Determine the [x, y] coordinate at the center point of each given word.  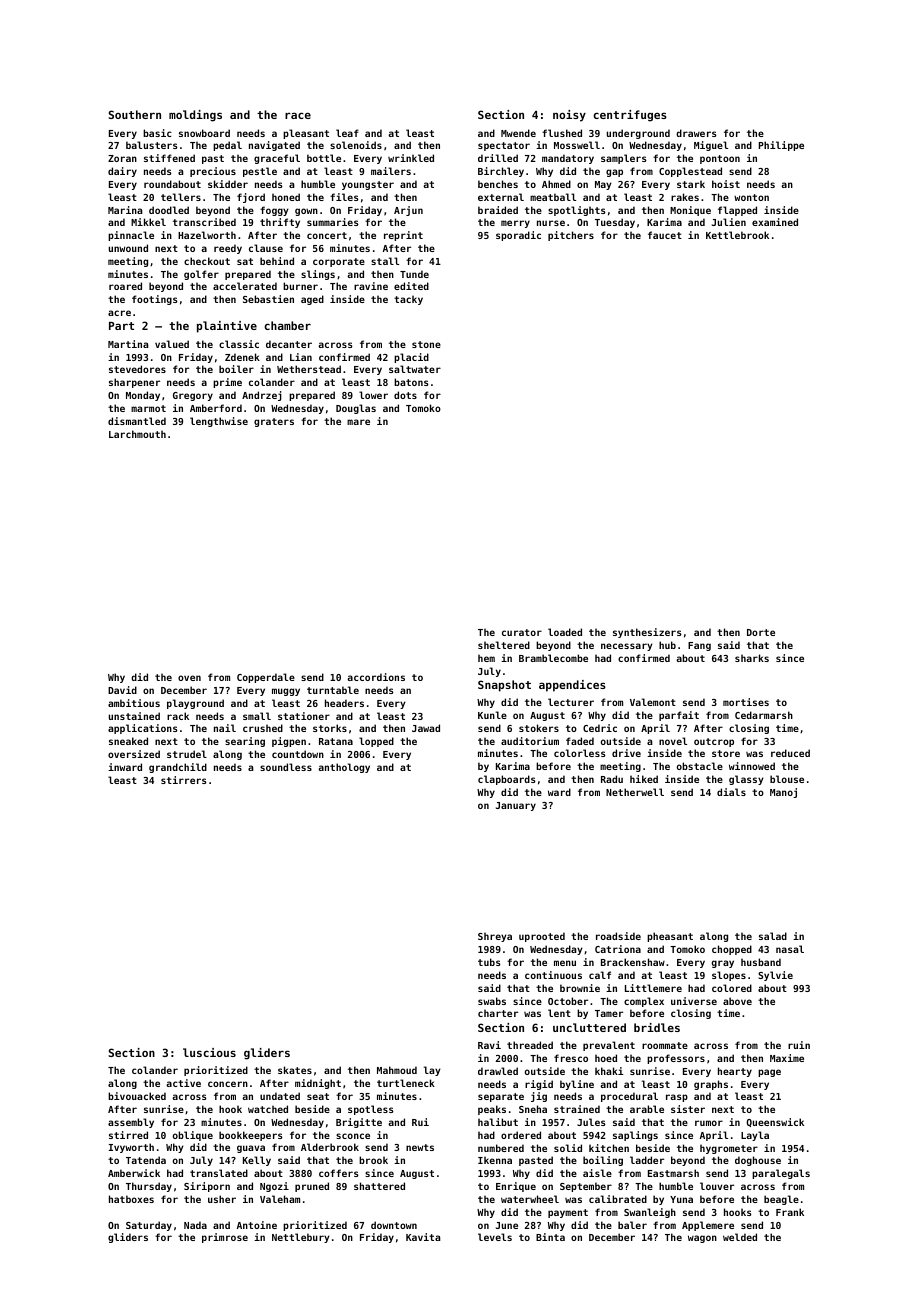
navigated [274, 146]
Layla [755, 1136]
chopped [732, 950]
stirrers [184, 780]
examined [775, 222]
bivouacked [137, 1096]
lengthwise [219, 422]
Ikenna [495, 1160]
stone [426, 344]
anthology [344, 768]
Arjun [408, 211]
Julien [729, 222]
